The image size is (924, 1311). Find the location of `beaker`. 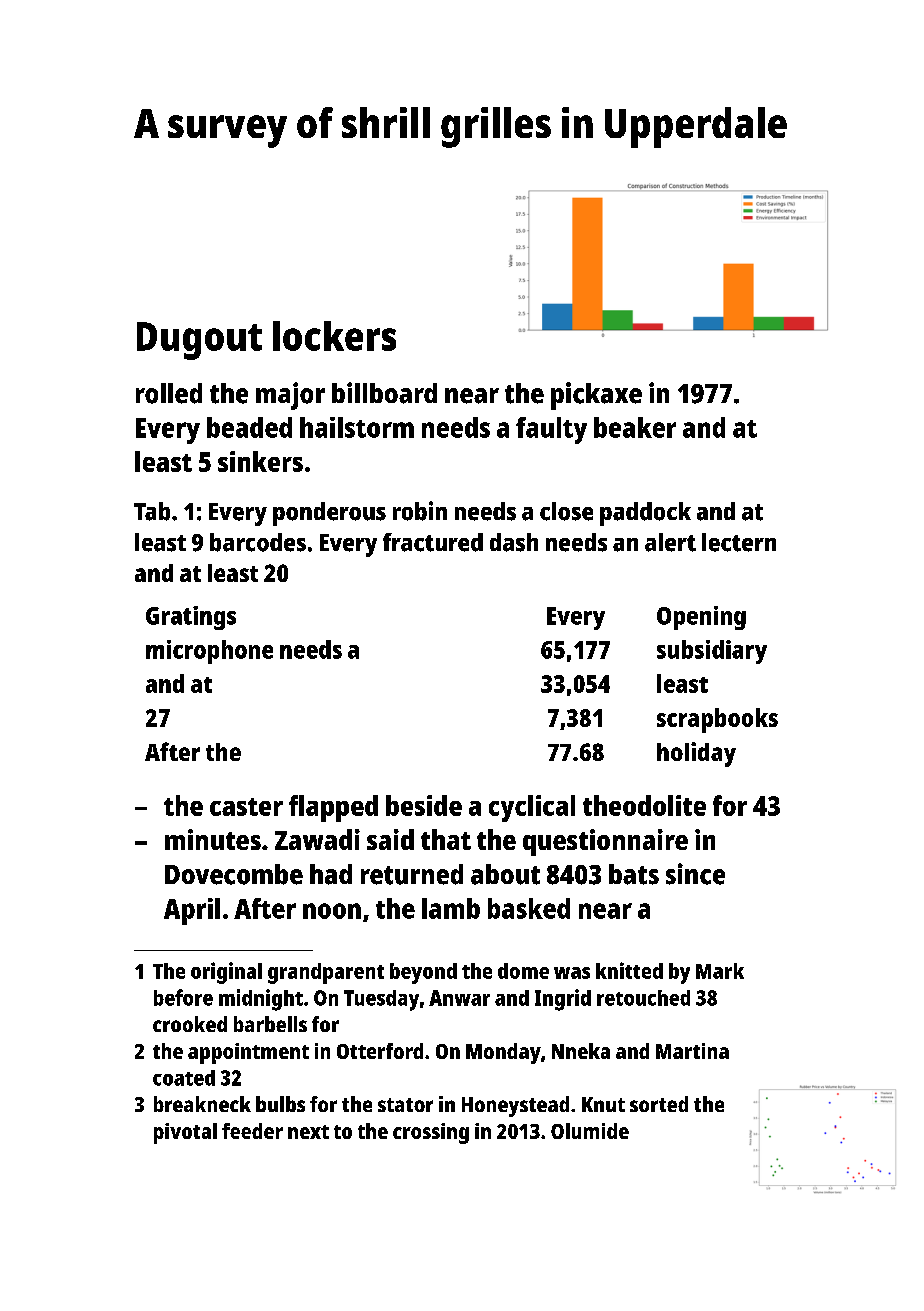

beaker is located at coordinates (635, 427).
